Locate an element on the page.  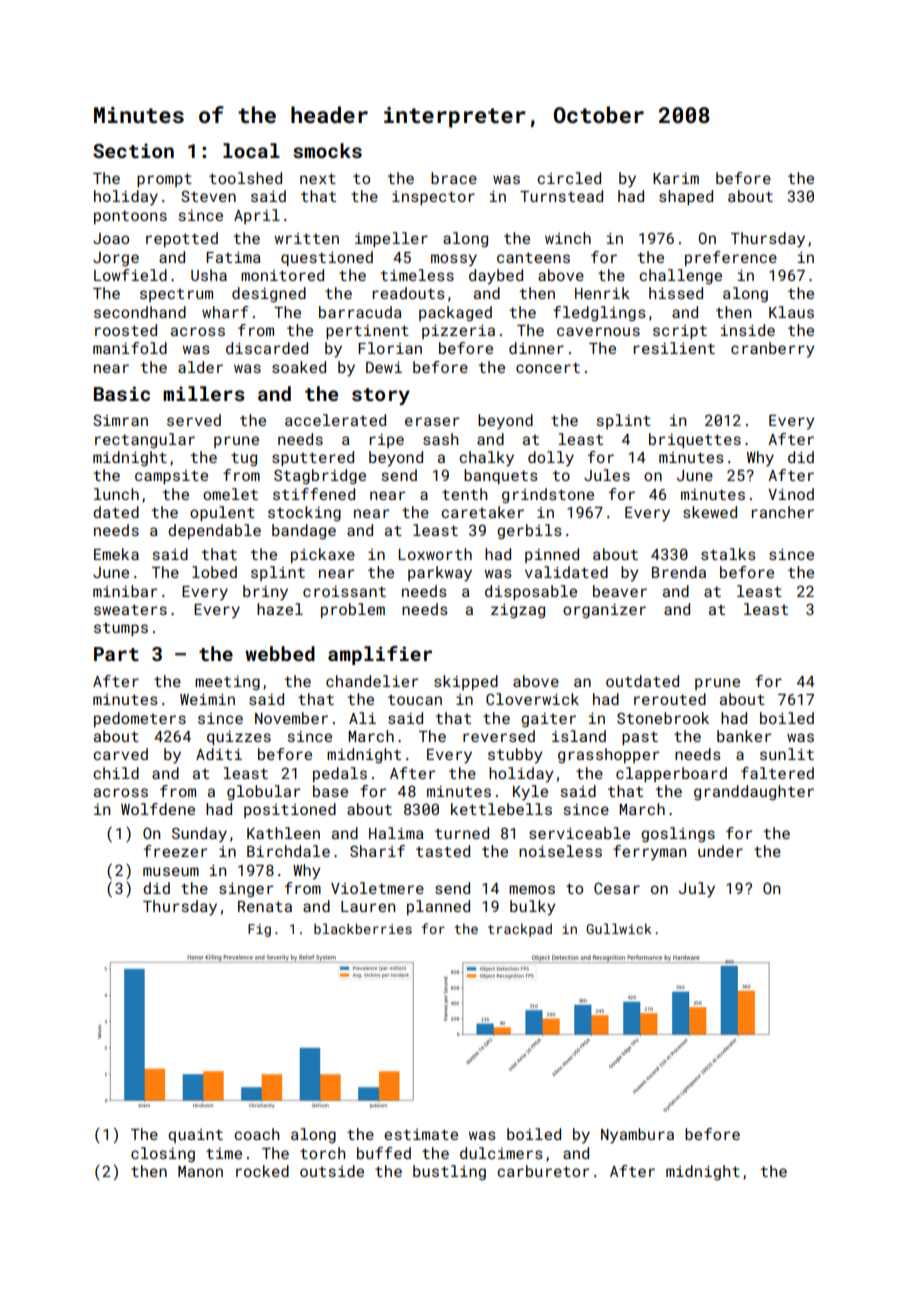
banker is located at coordinates (744, 736).
